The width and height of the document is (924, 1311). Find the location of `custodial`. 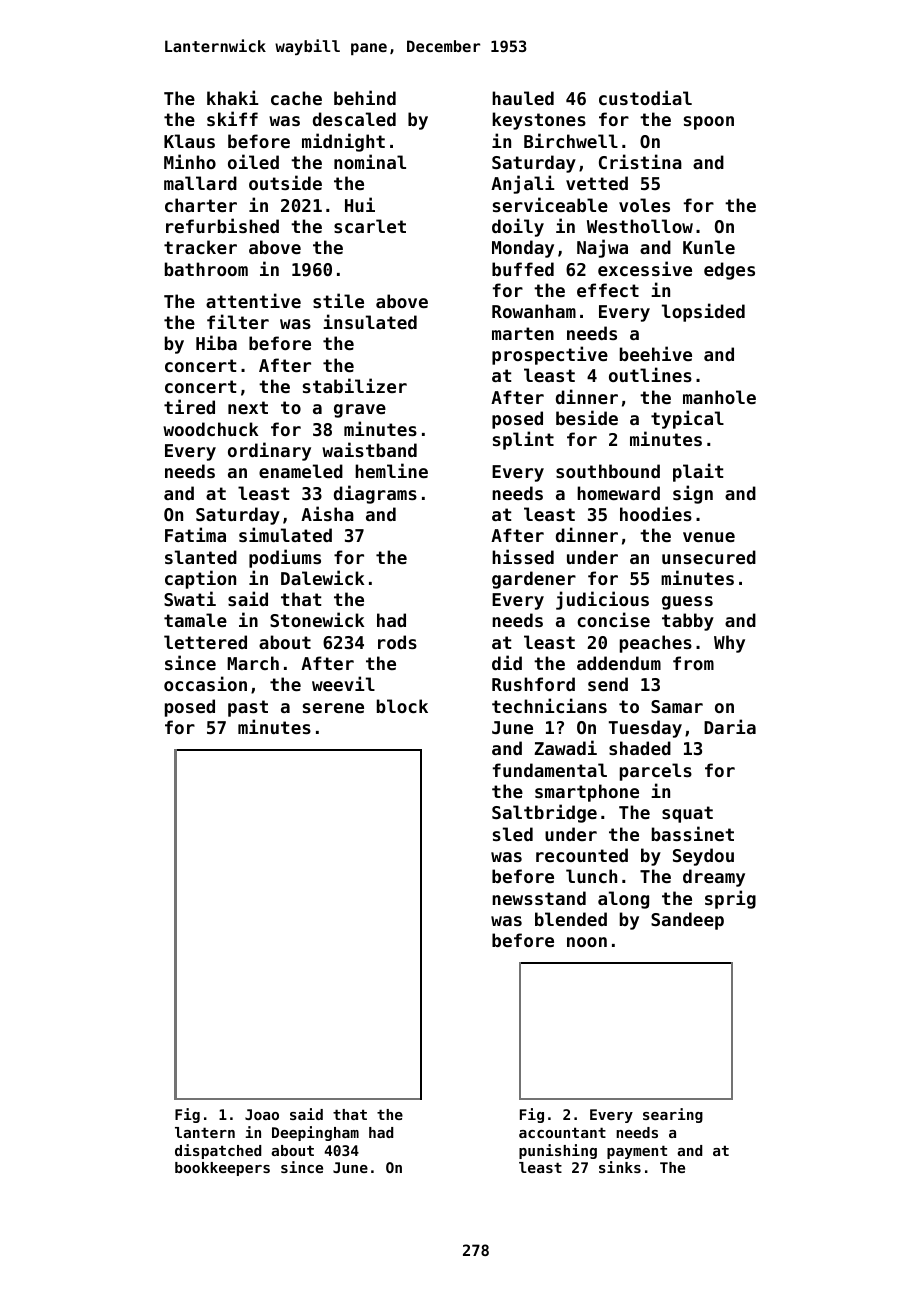

custodial is located at coordinates (645, 97).
